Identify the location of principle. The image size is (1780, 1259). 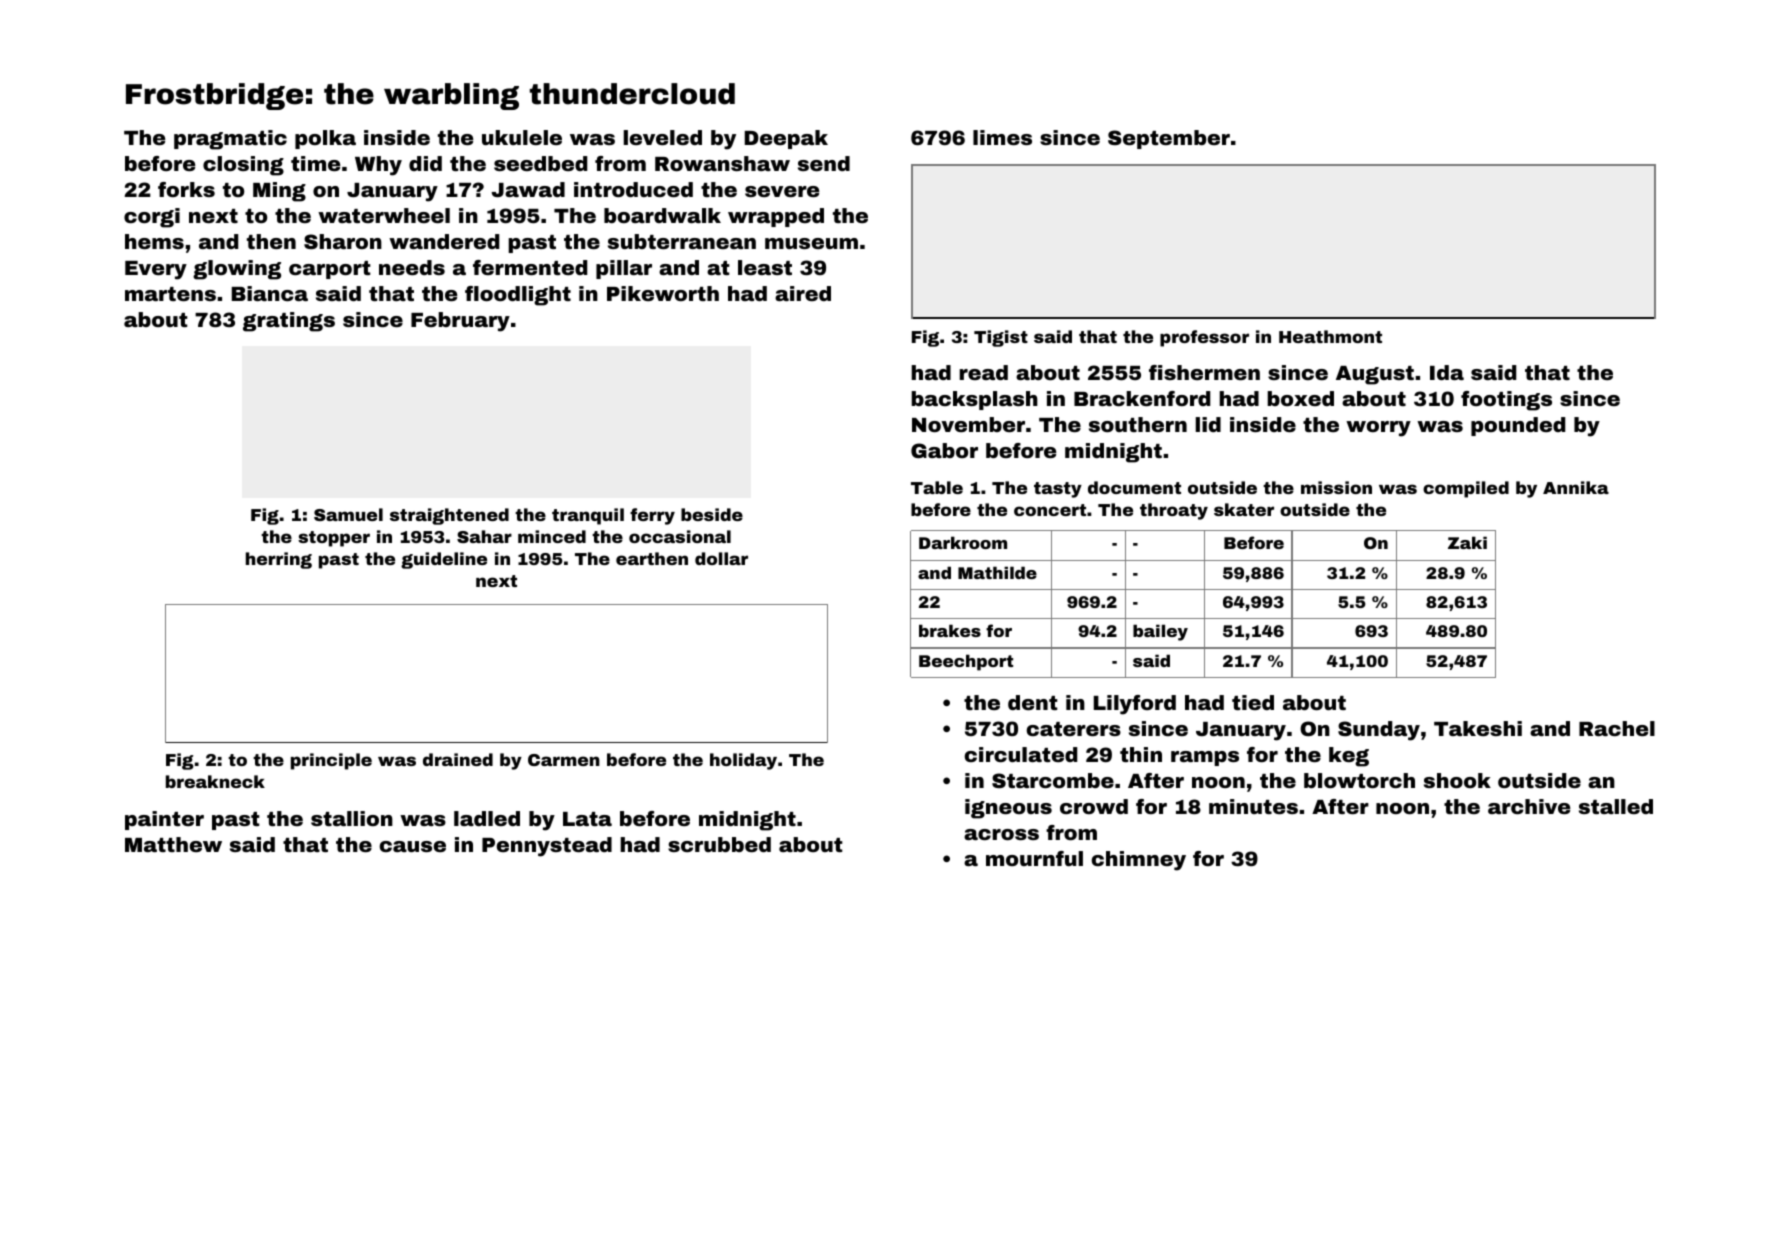
(331, 761).
